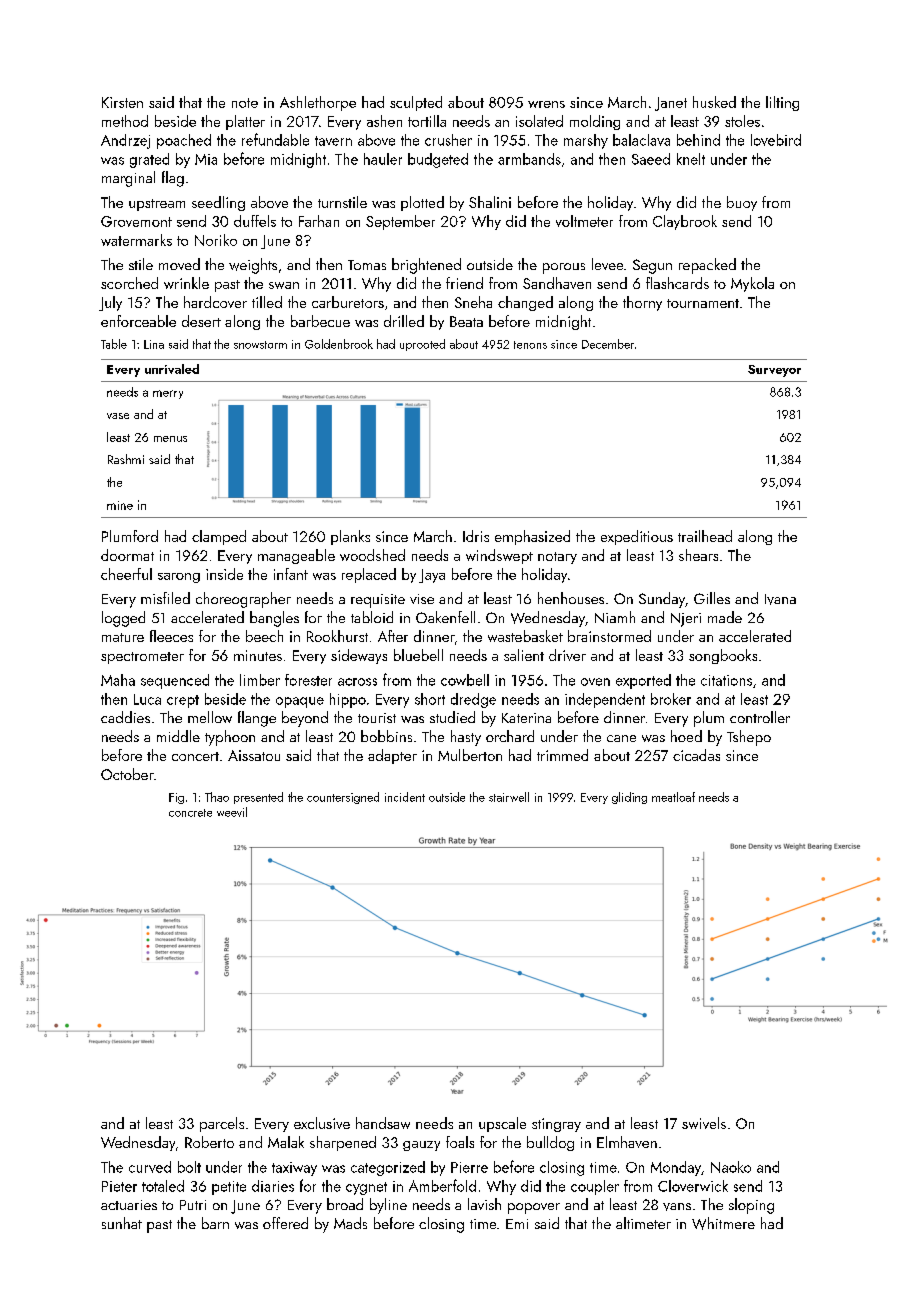  Describe the element at coordinates (484, 1204) in the page. I see `lavish` at that location.
